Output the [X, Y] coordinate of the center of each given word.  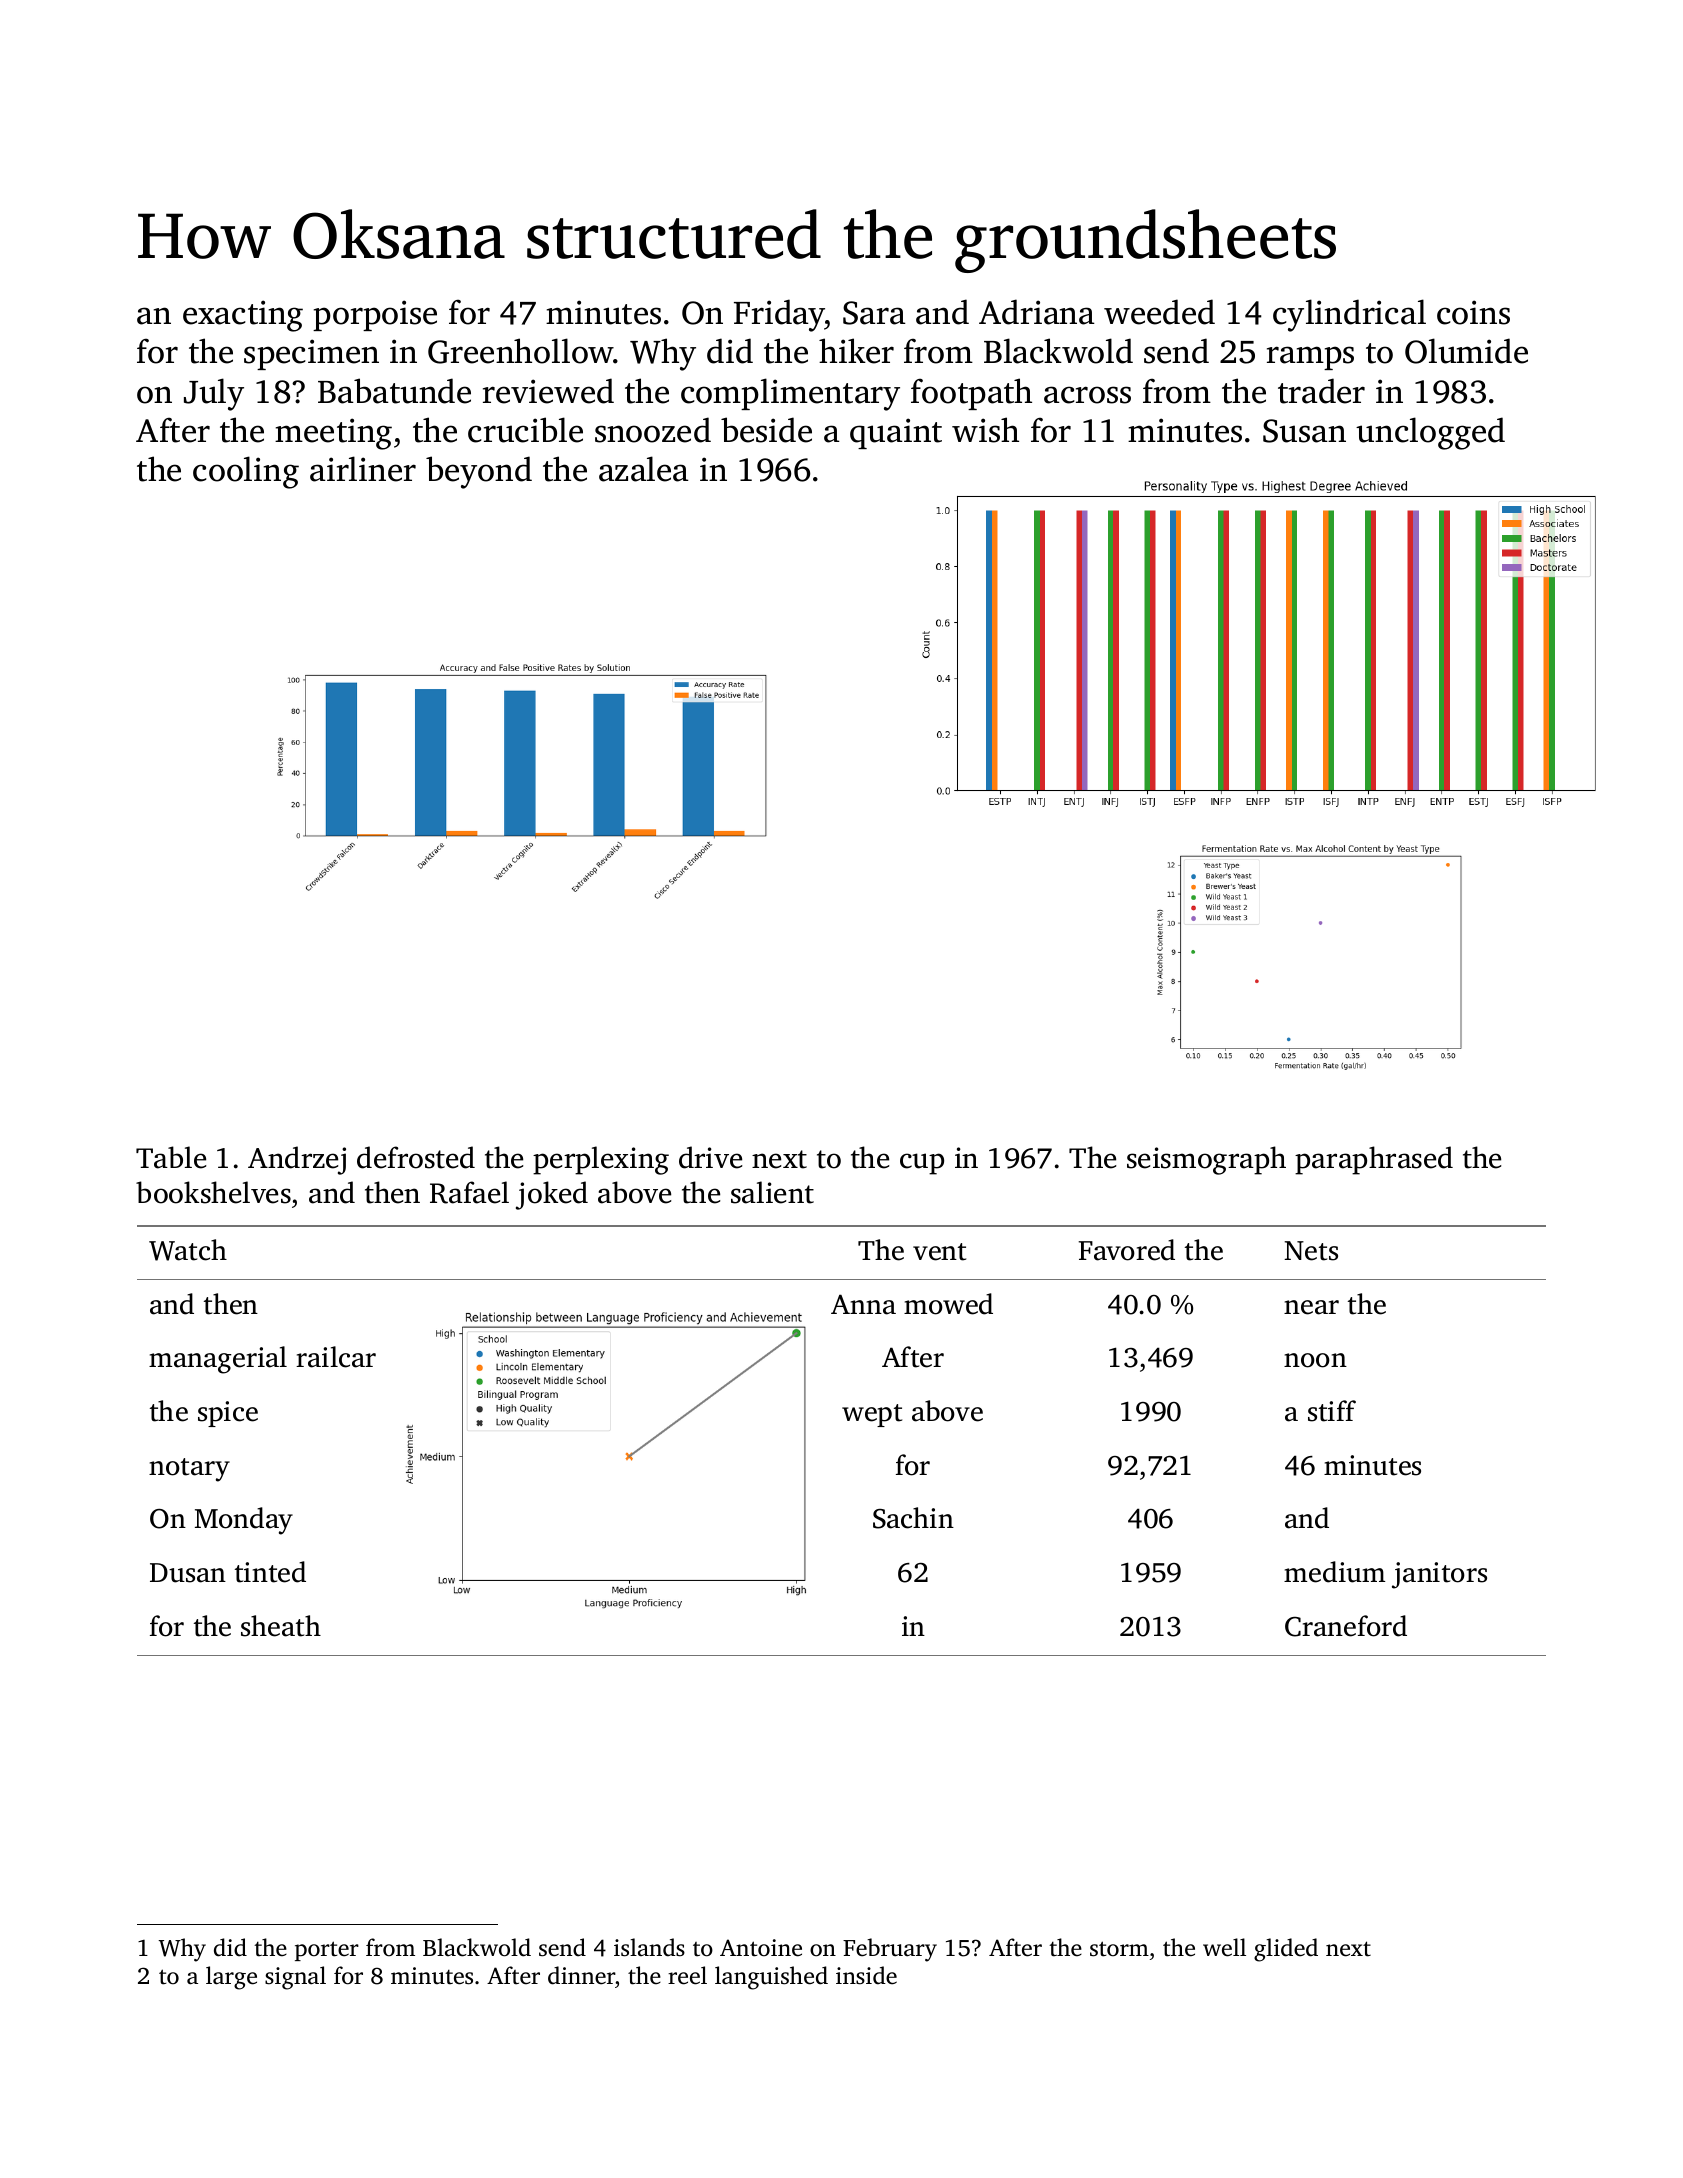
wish [985, 430]
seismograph [1206, 1160]
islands [649, 1947]
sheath [281, 1626]
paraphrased [1374, 1160]
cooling [246, 472]
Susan [1304, 431]
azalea [644, 469]
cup [922, 1164]
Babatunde [394, 391]
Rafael [469, 1192]
